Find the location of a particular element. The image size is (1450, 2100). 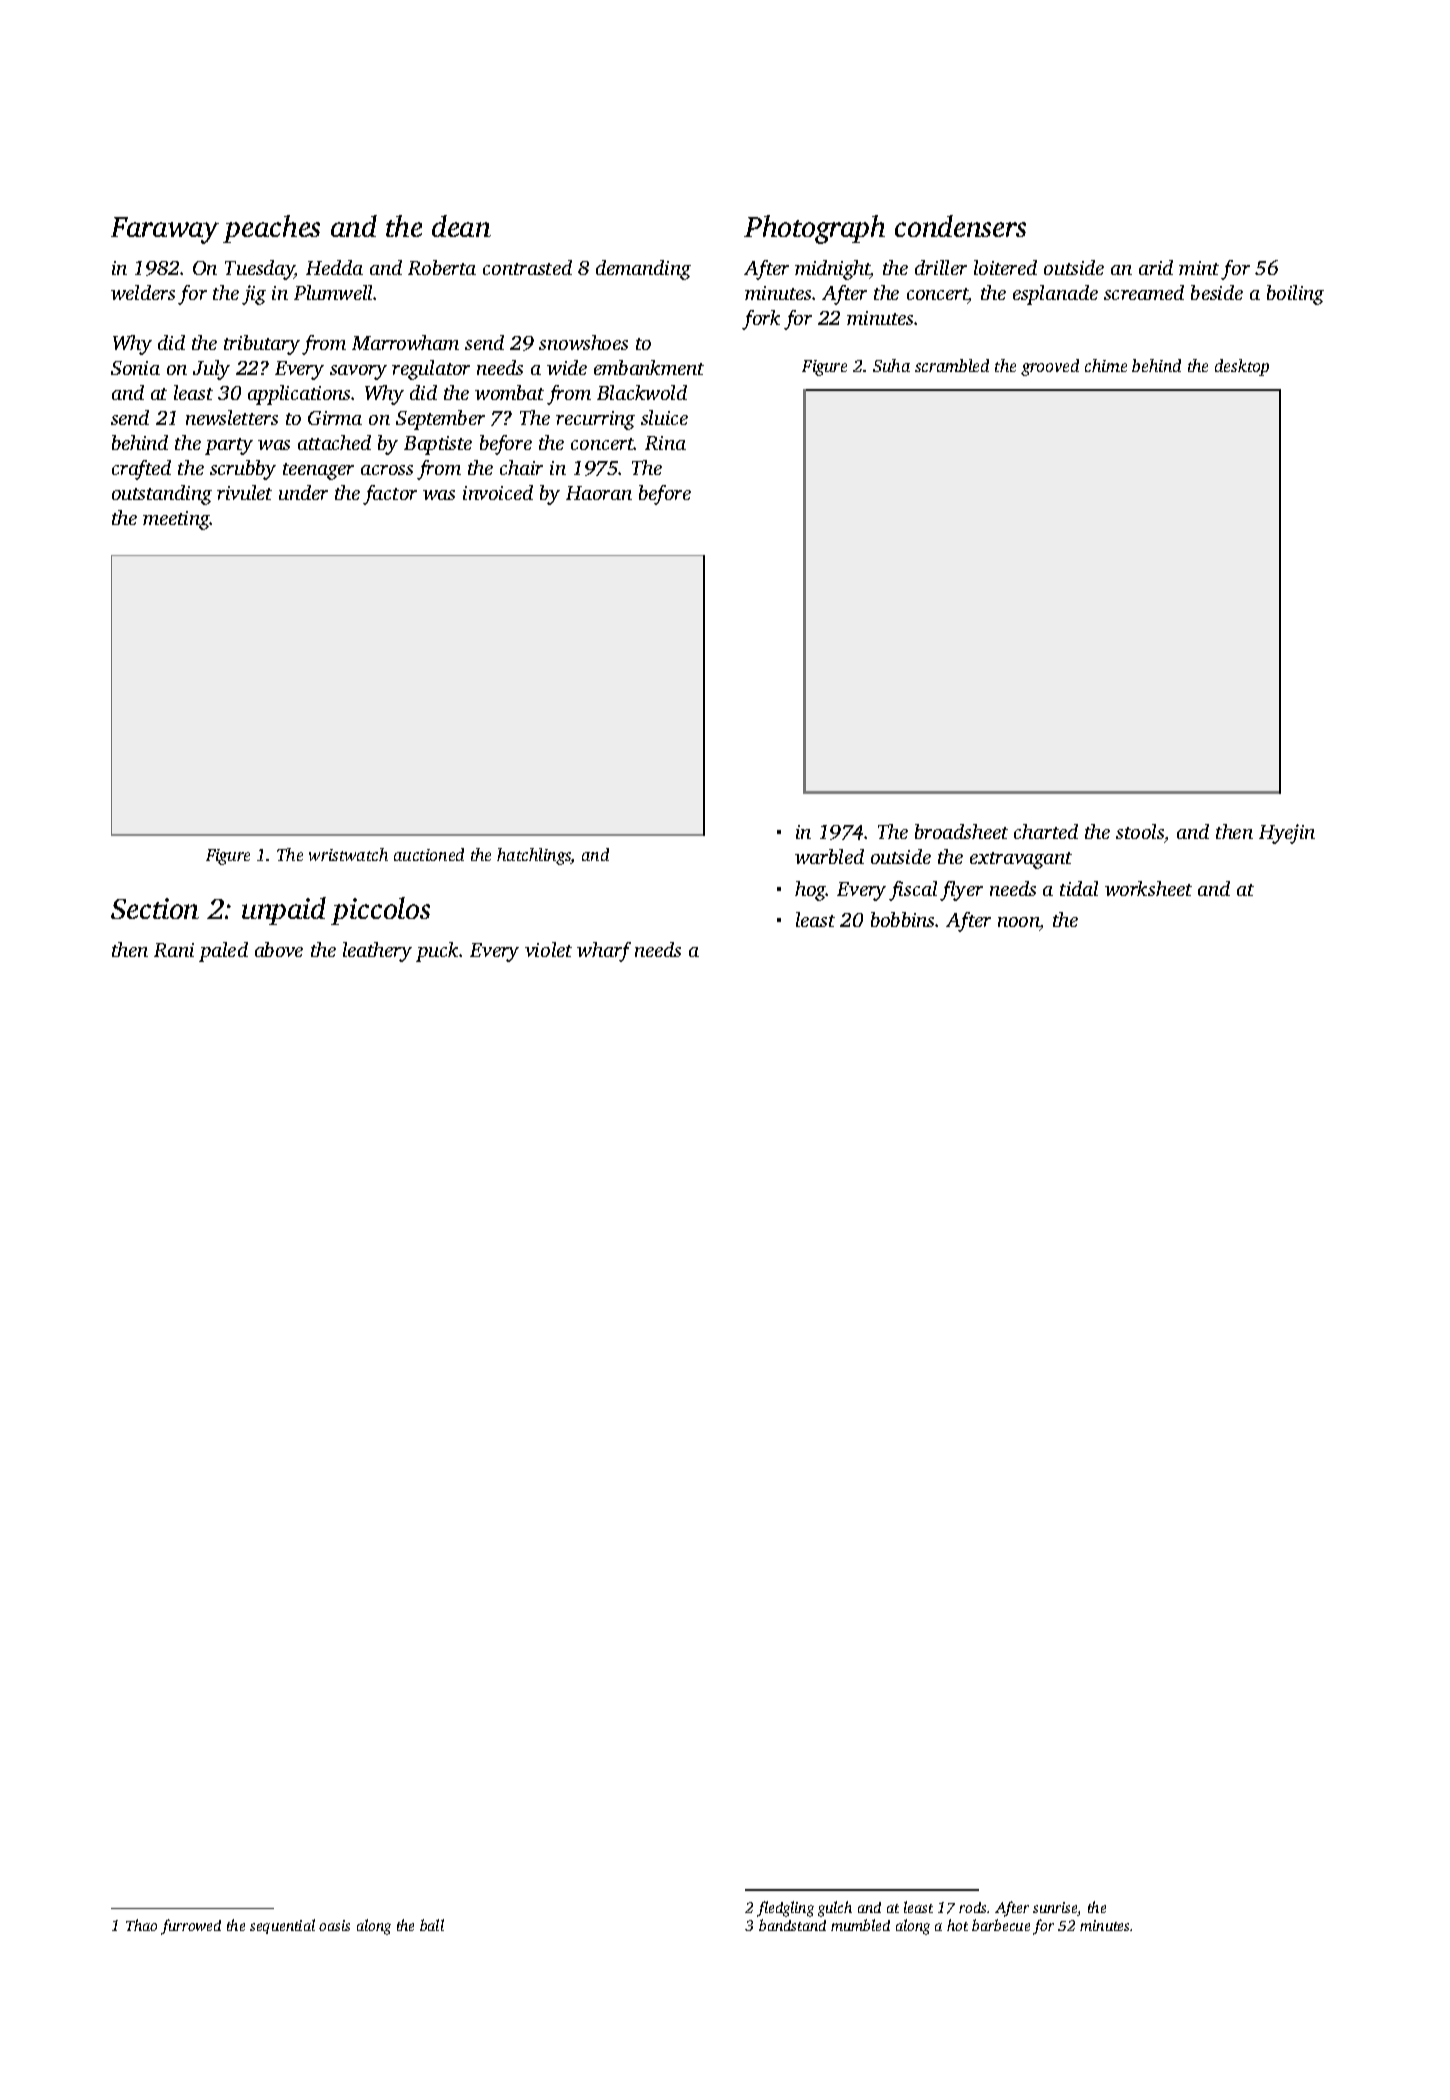

fledgling is located at coordinates (785, 1909).
